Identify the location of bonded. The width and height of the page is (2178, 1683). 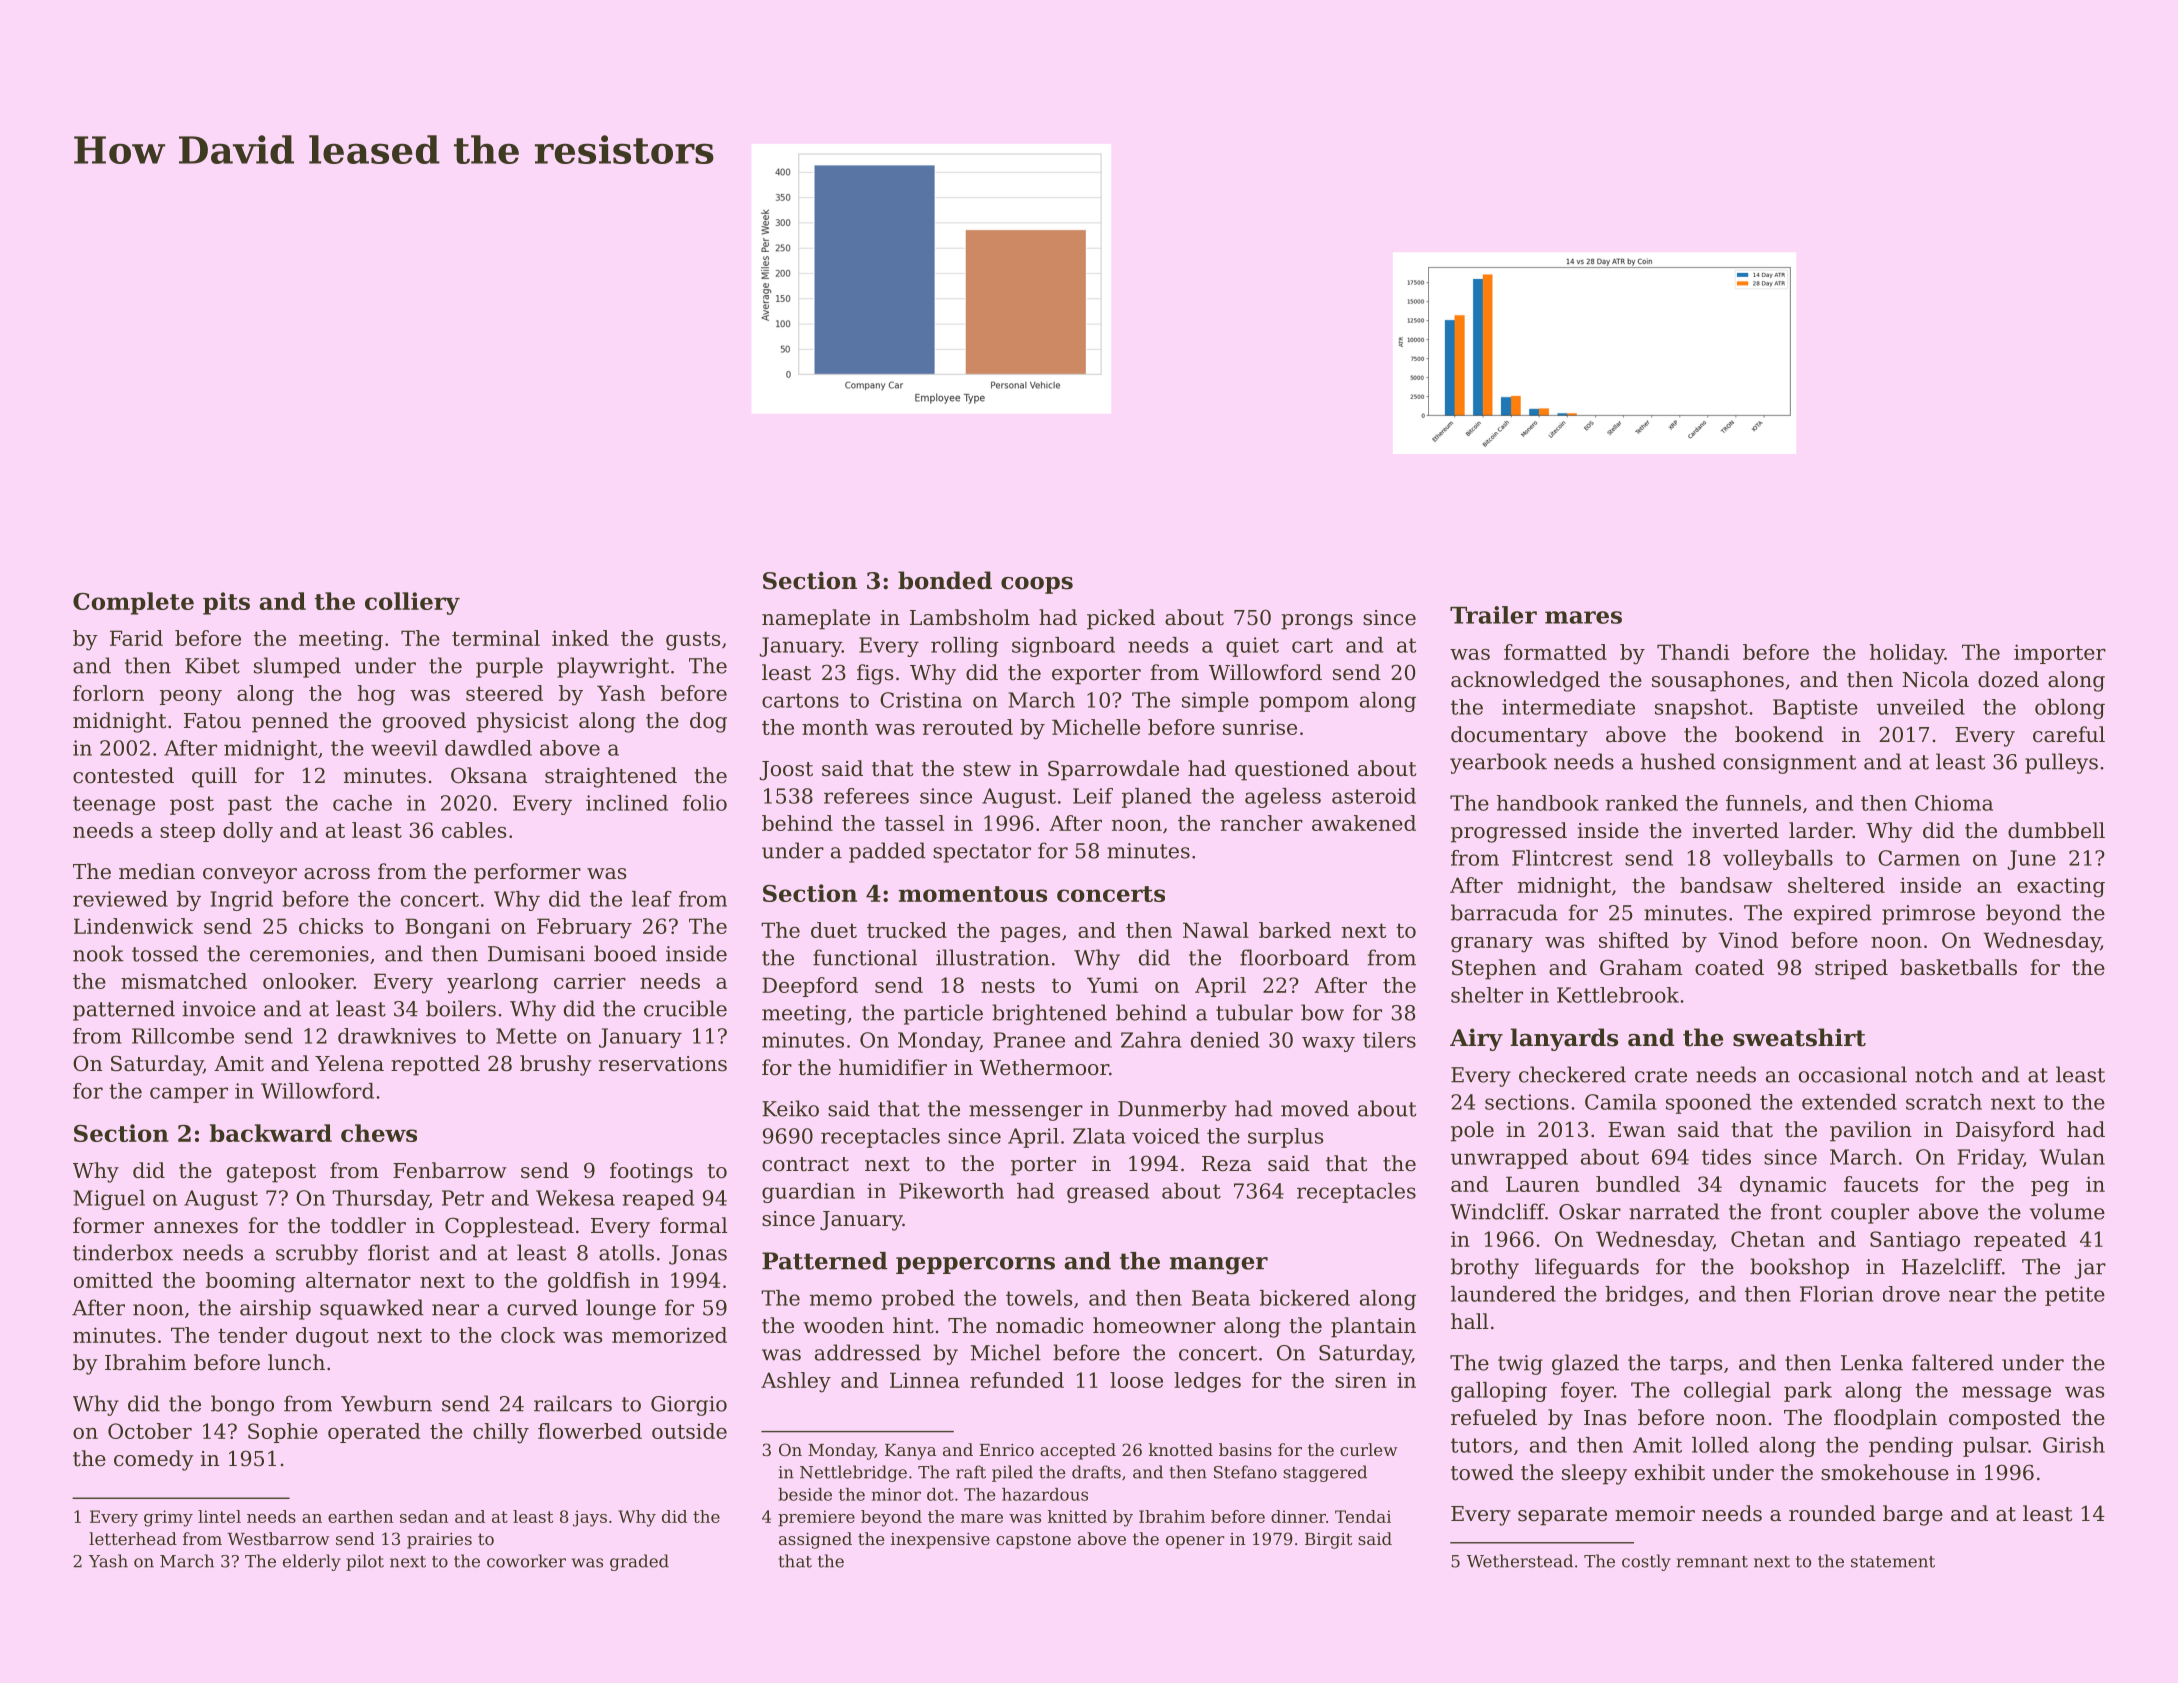
(945, 580).
